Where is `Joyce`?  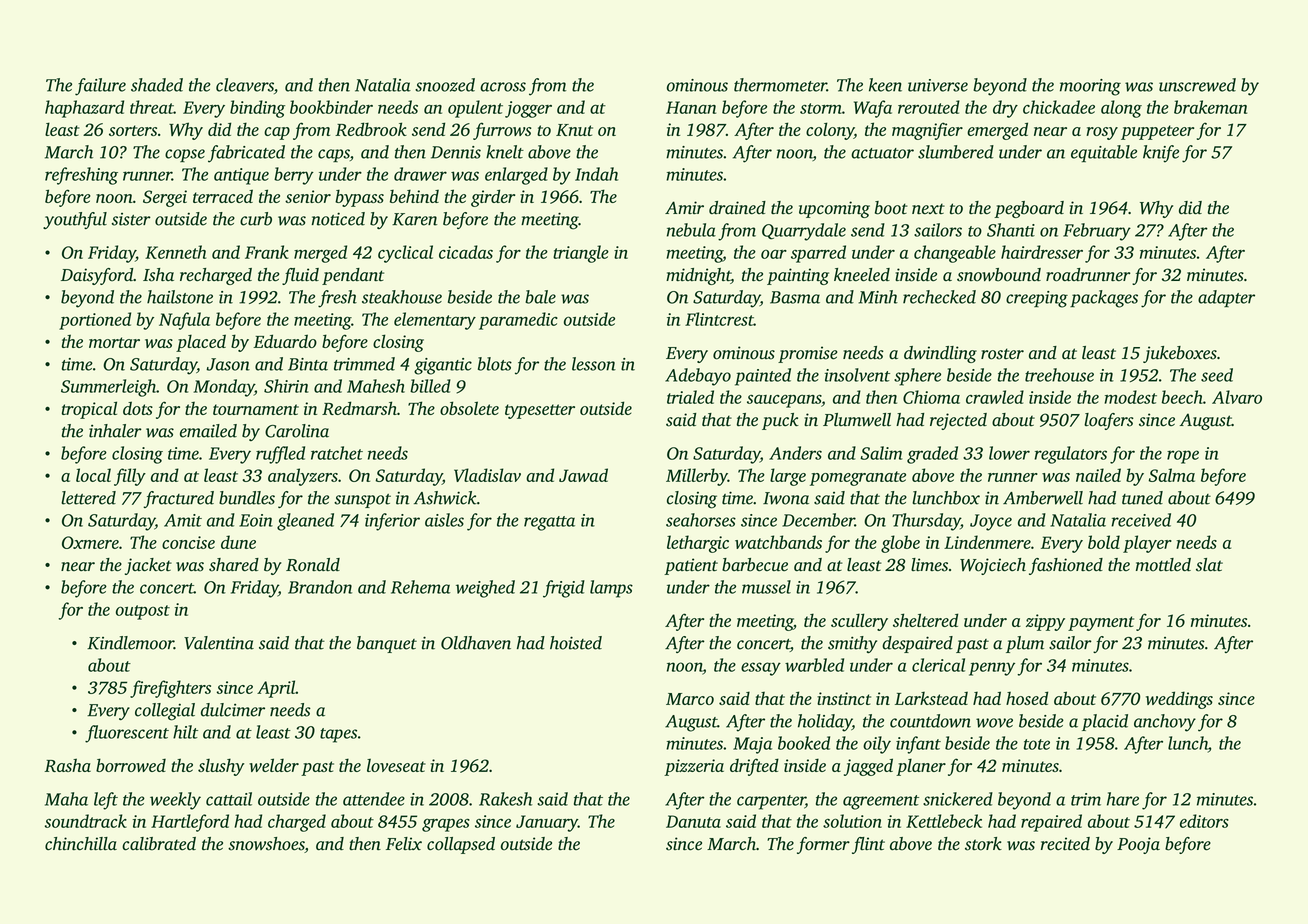
Joyce is located at coordinates (991, 522).
